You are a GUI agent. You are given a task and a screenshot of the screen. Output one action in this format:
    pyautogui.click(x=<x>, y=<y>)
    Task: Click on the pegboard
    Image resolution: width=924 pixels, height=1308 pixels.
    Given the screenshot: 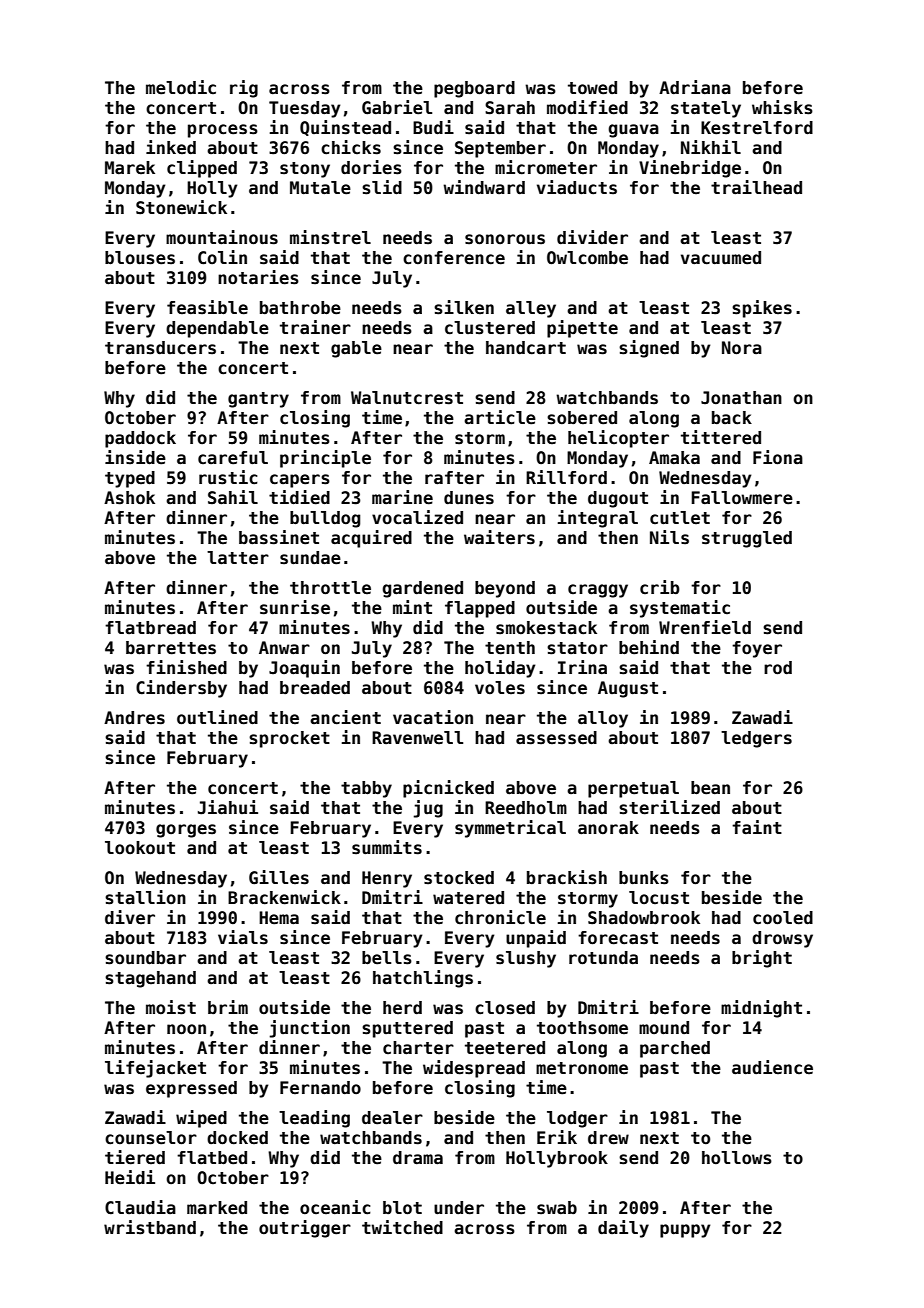 What is the action you would take?
    pyautogui.click(x=474, y=89)
